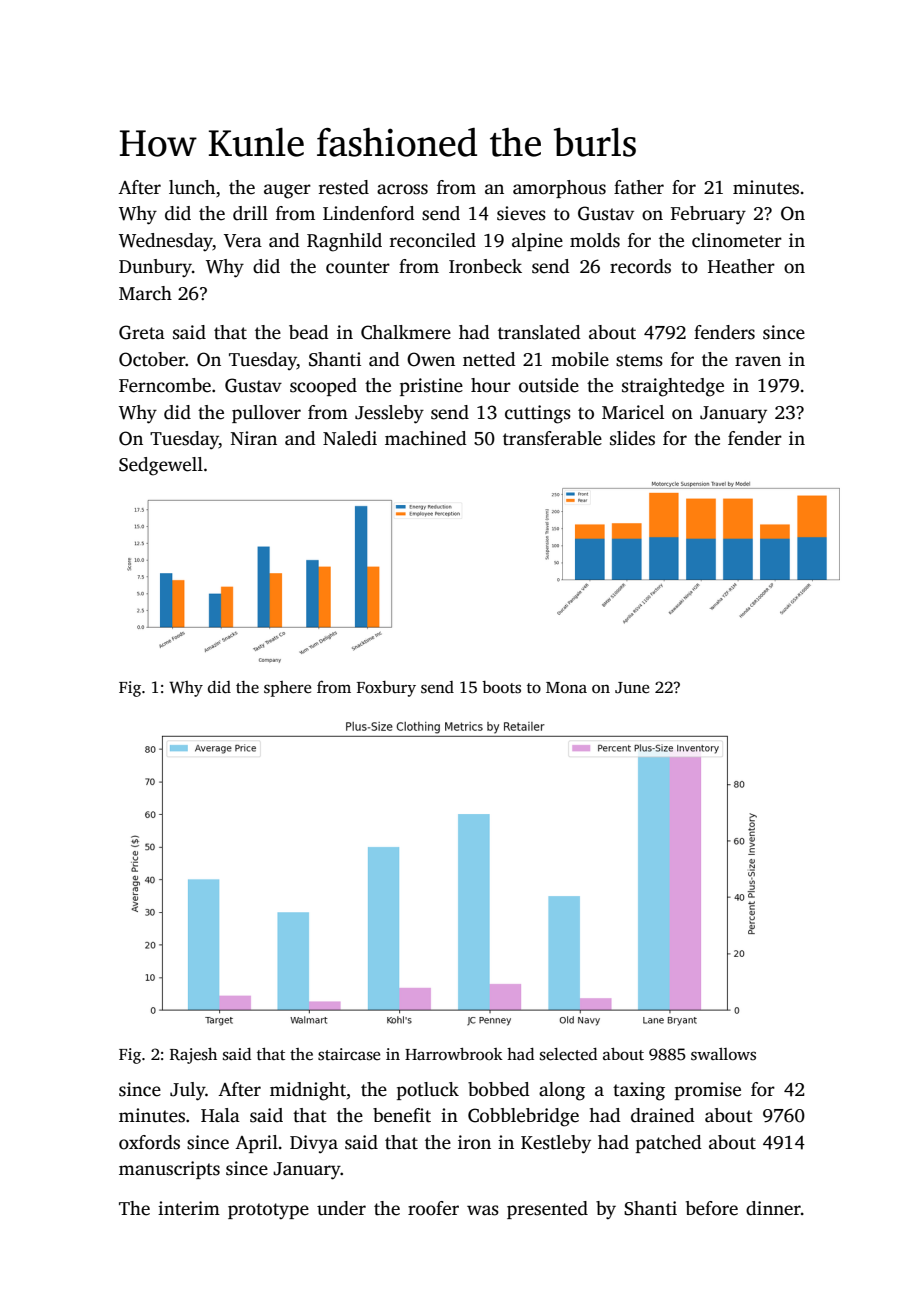 This document has width=924, height=1314. What do you see at coordinates (723, 1054) in the document?
I see `swallows` at bounding box center [723, 1054].
